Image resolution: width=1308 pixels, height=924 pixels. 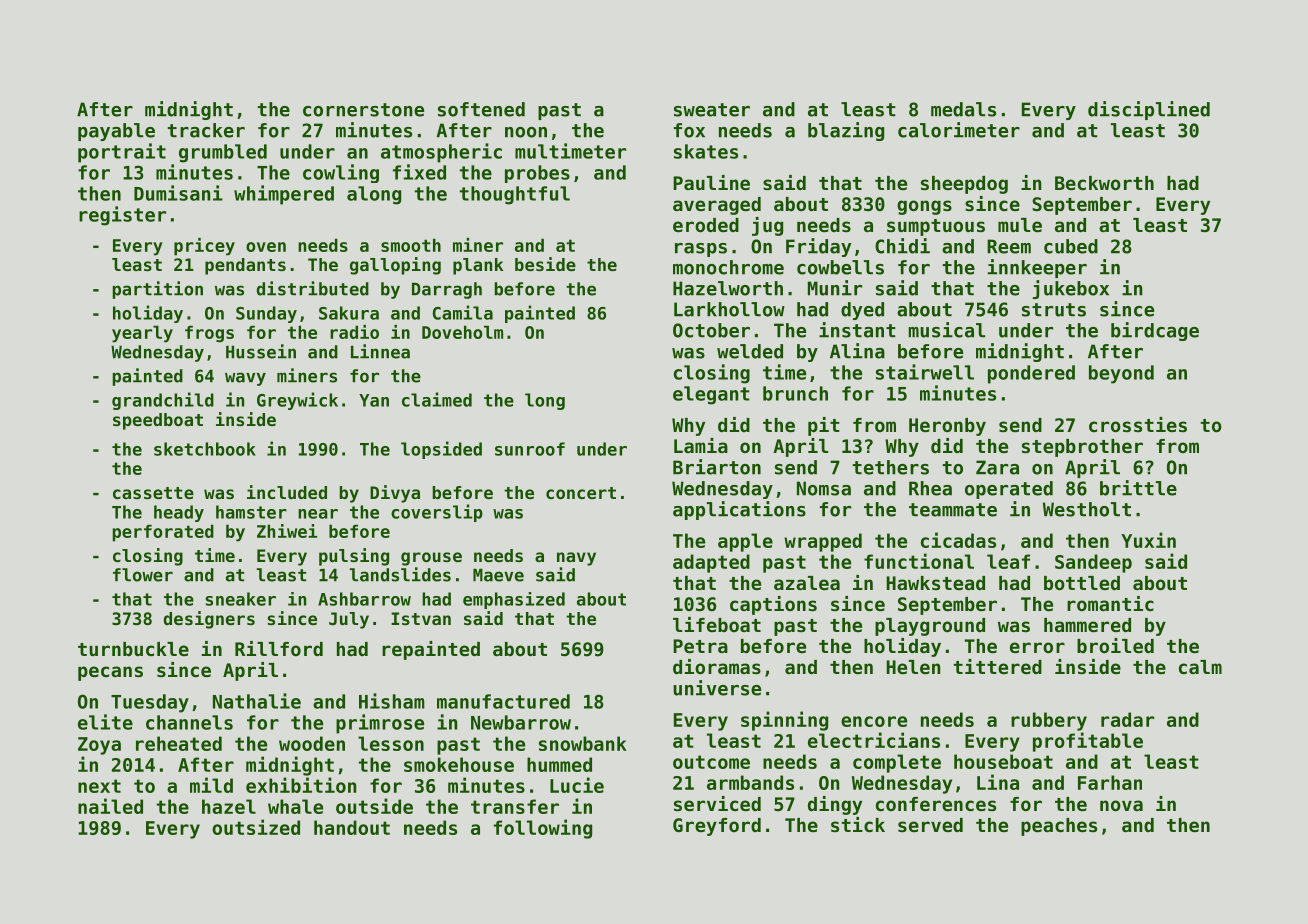 What do you see at coordinates (526, 132) in the screenshot?
I see `noon` at bounding box center [526, 132].
